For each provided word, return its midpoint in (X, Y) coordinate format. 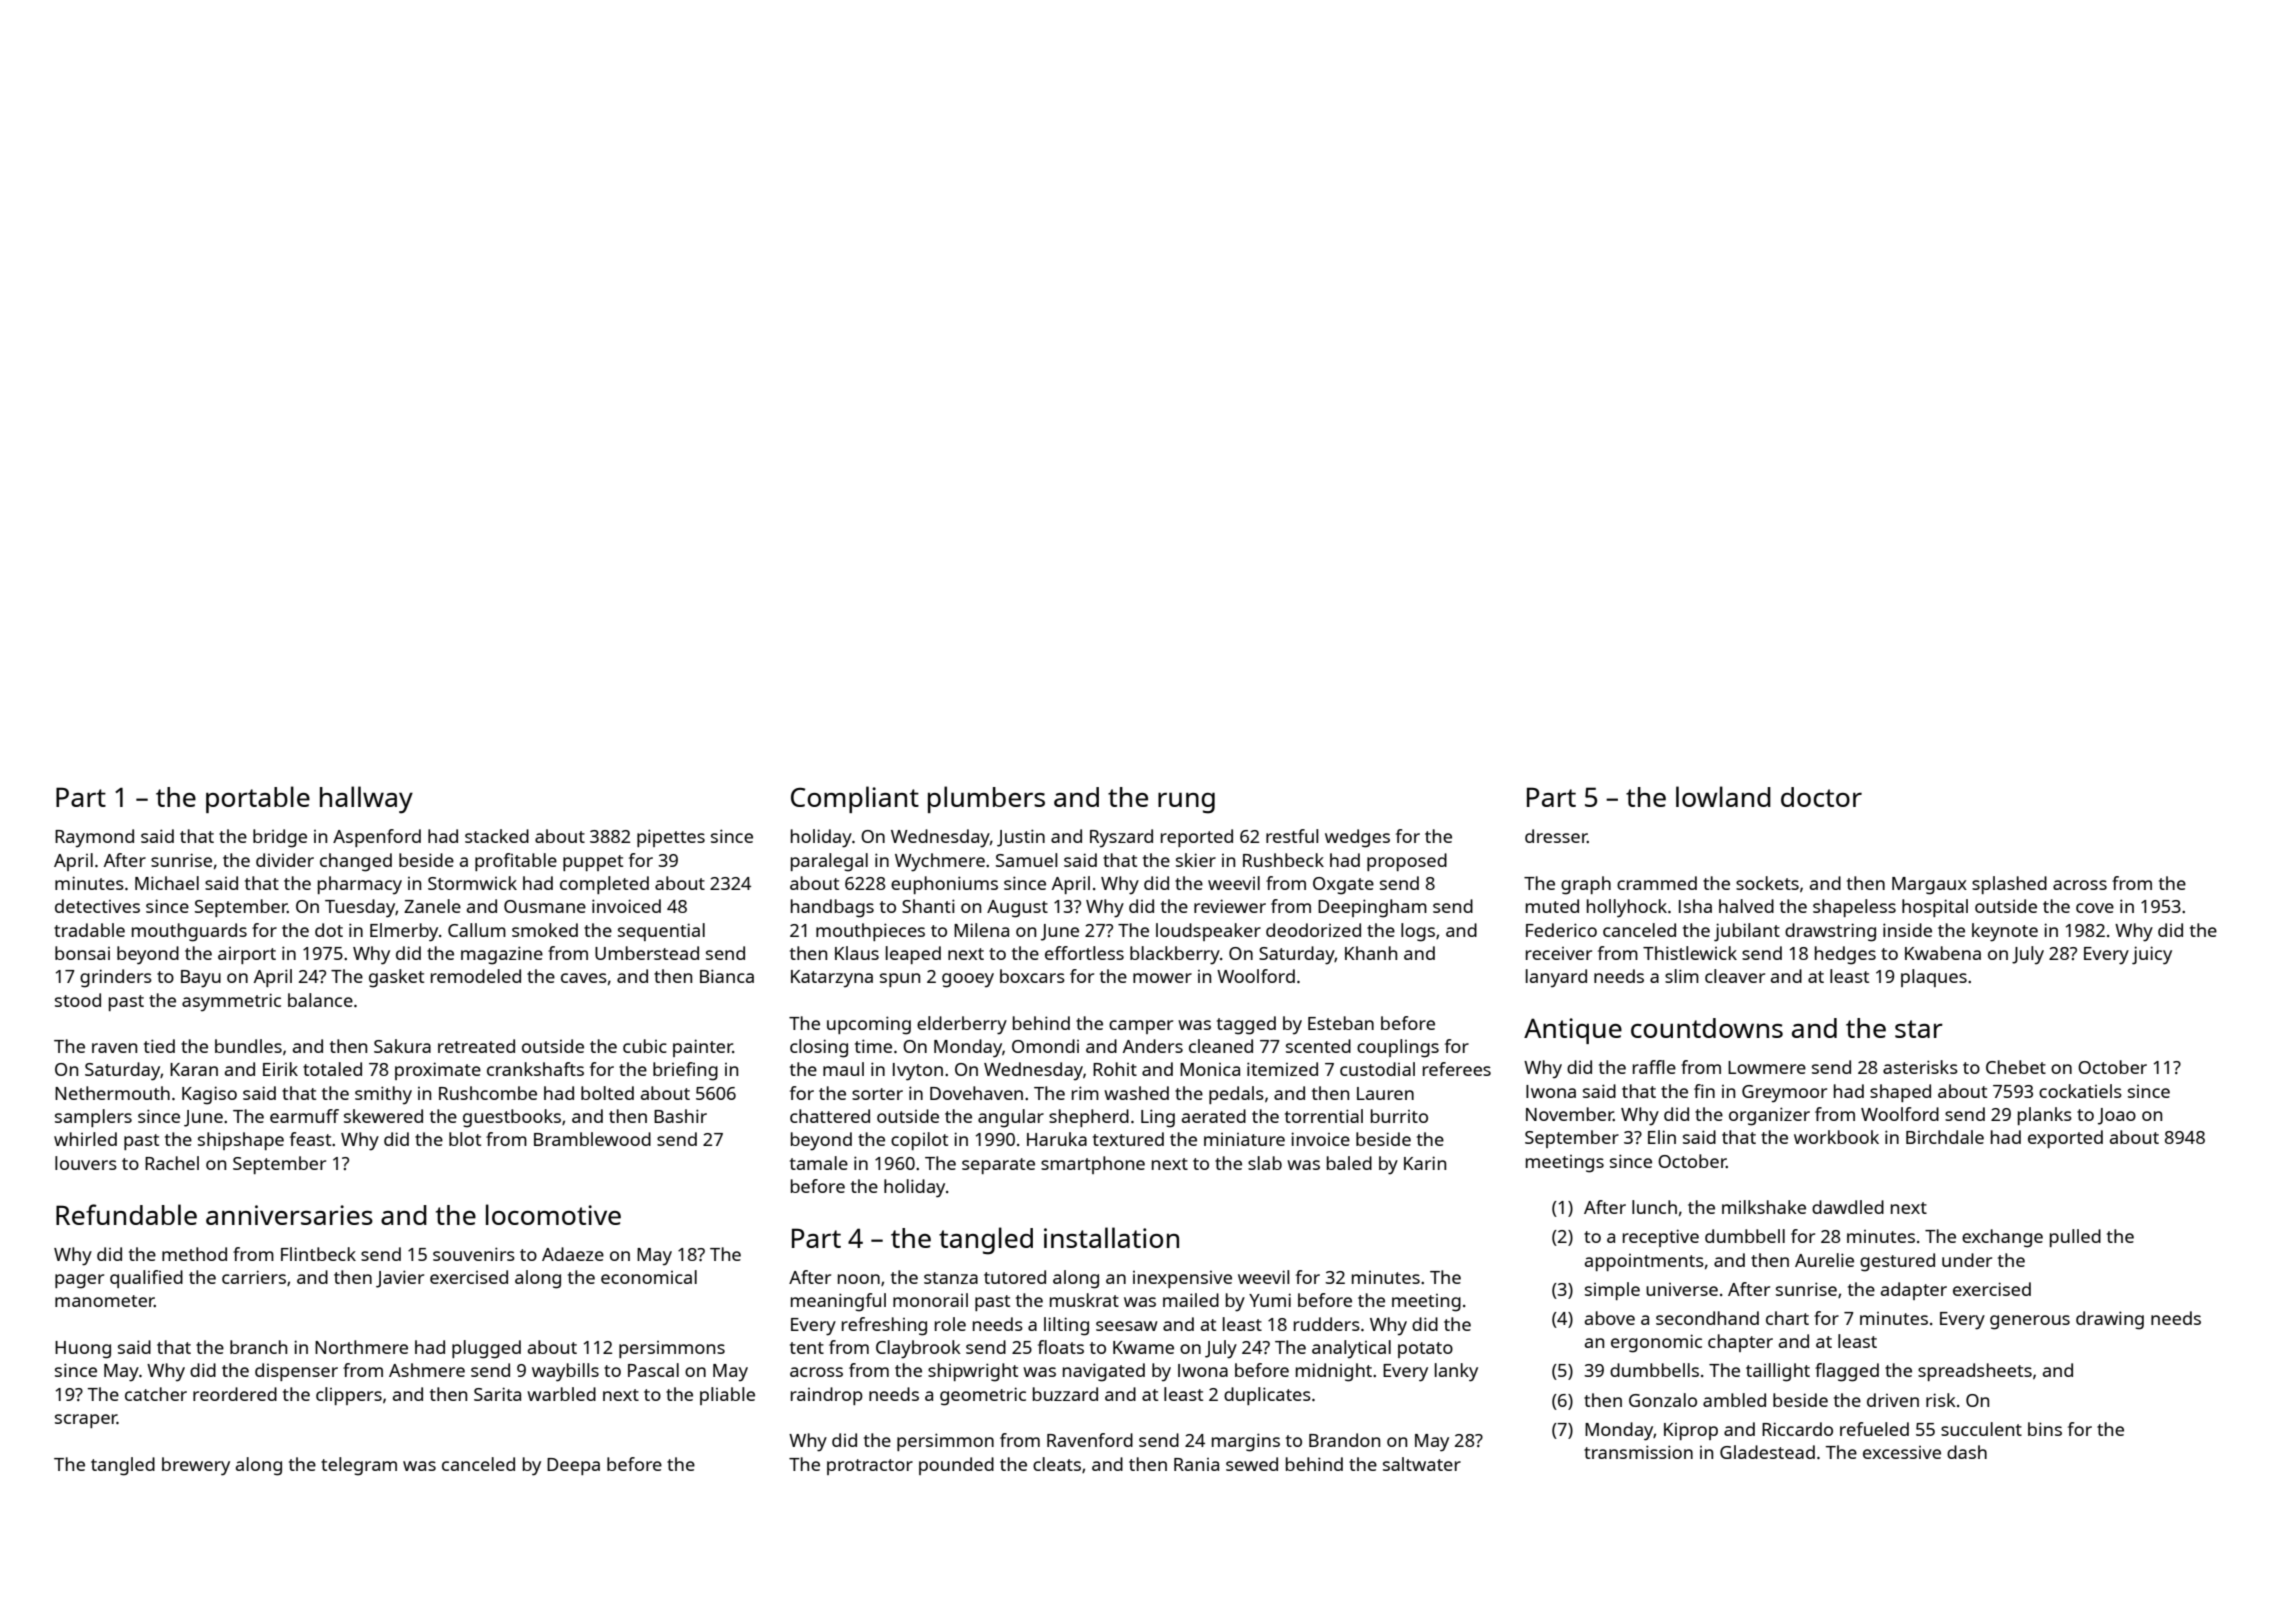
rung (1186, 803)
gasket (396, 978)
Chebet (2016, 1067)
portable (258, 799)
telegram (359, 1466)
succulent (1981, 1429)
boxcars (1032, 976)
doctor (1821, 797)
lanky (1456, 1372)
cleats (1057, 1464)
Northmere (361, 1347)
